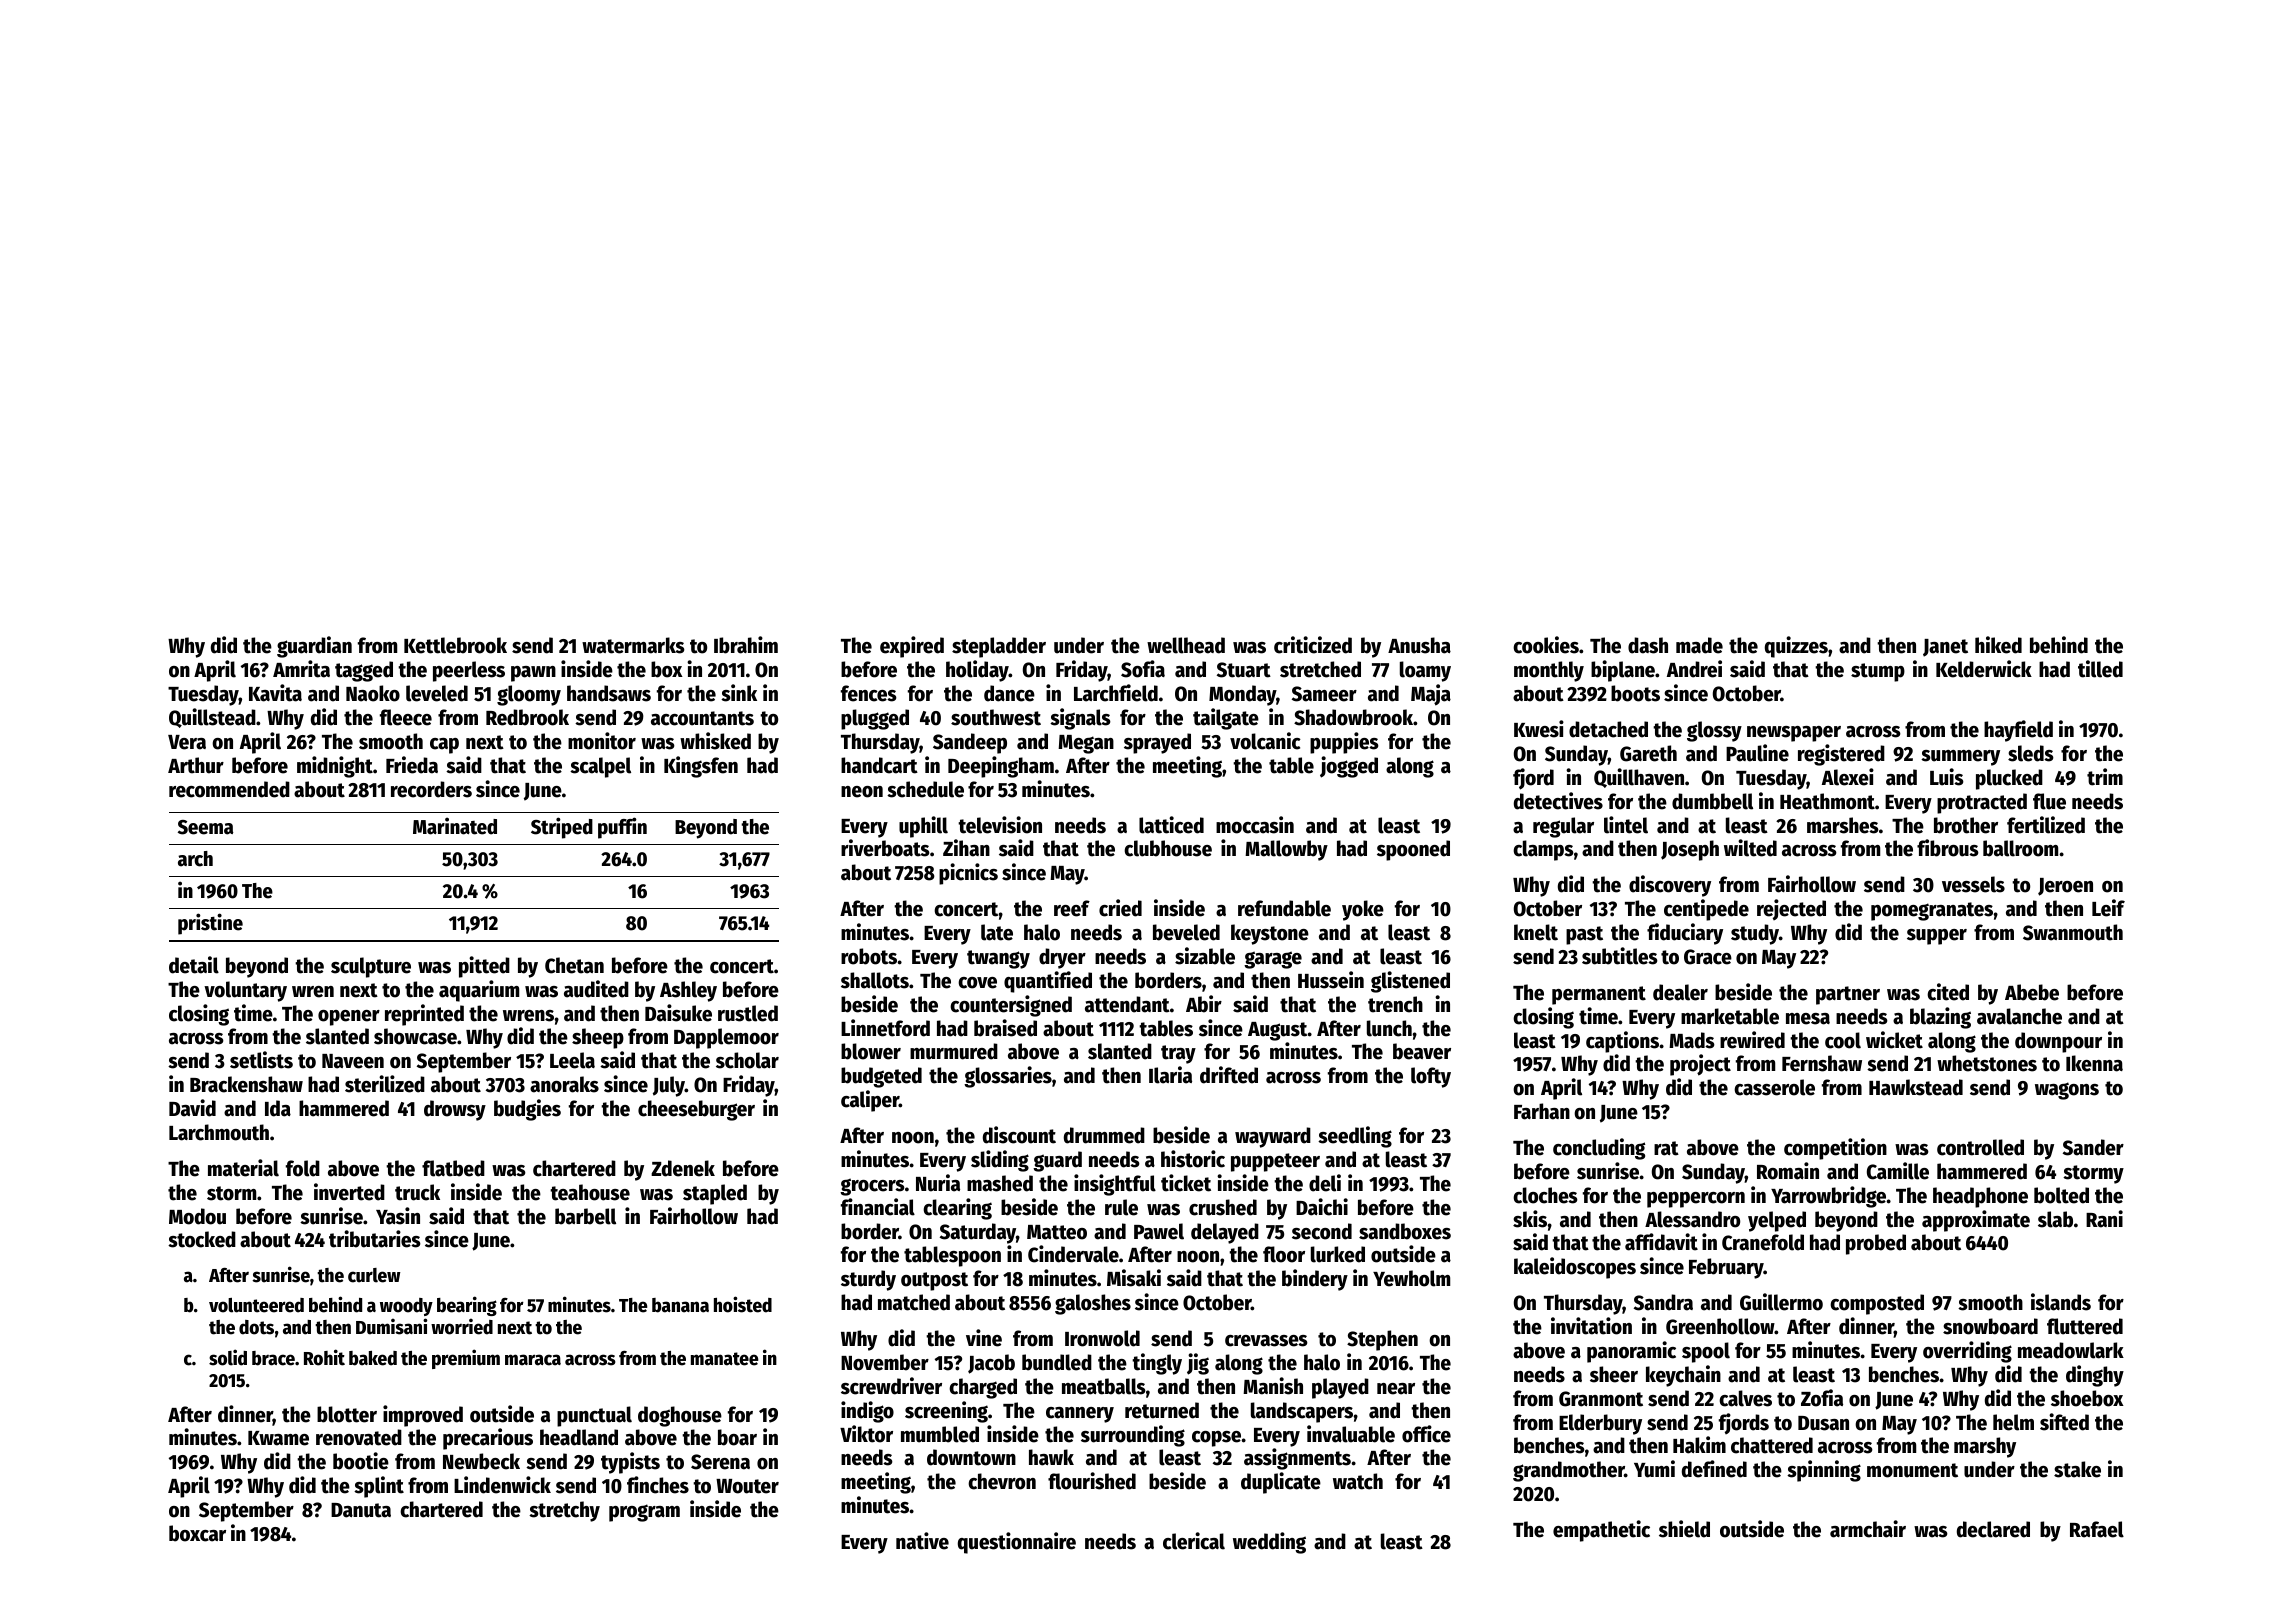  Describe the element at coordinates (2085, 1326) in the document. I see `fluttered` at that location.
